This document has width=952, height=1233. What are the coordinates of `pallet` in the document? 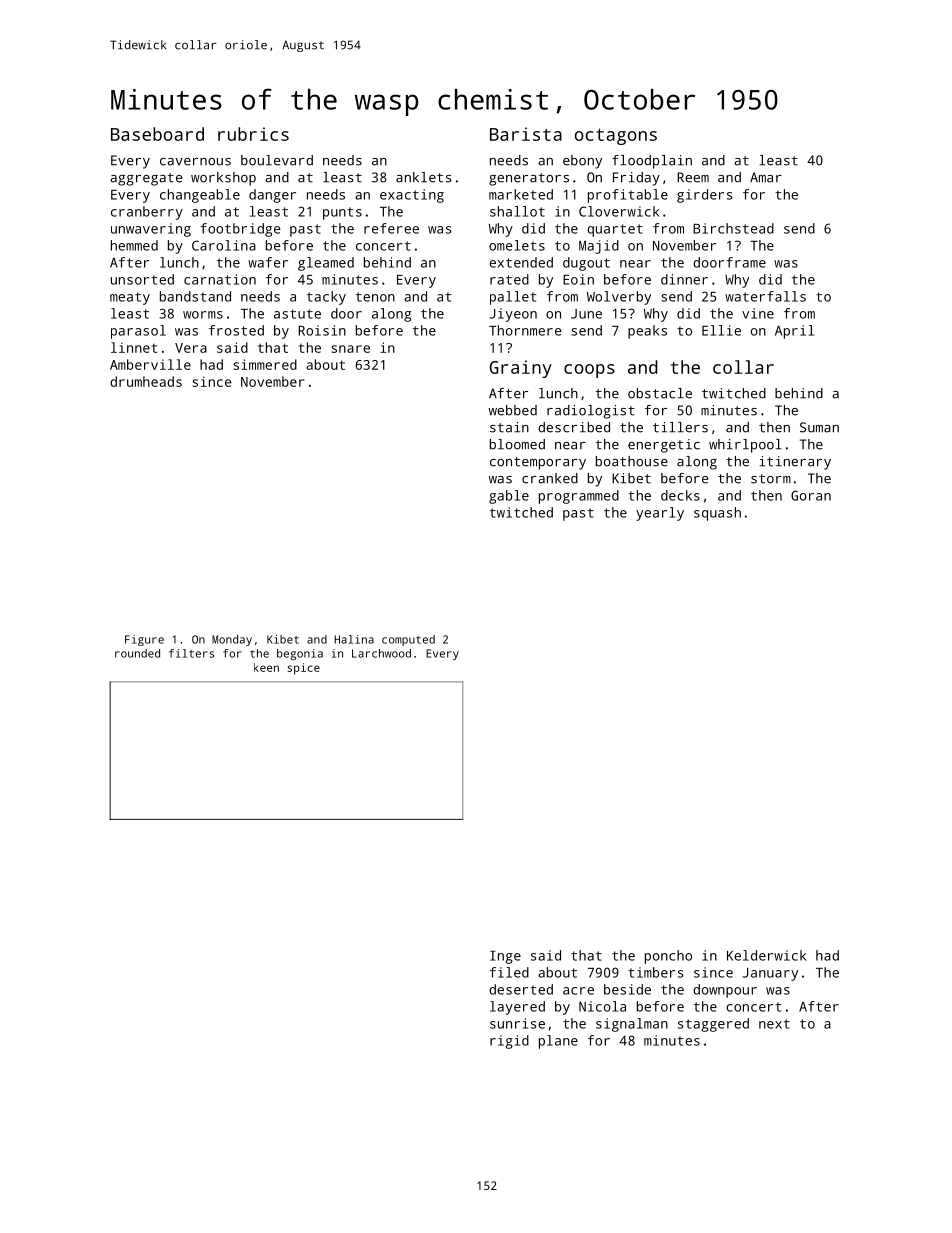 It's located at (513, 298).
